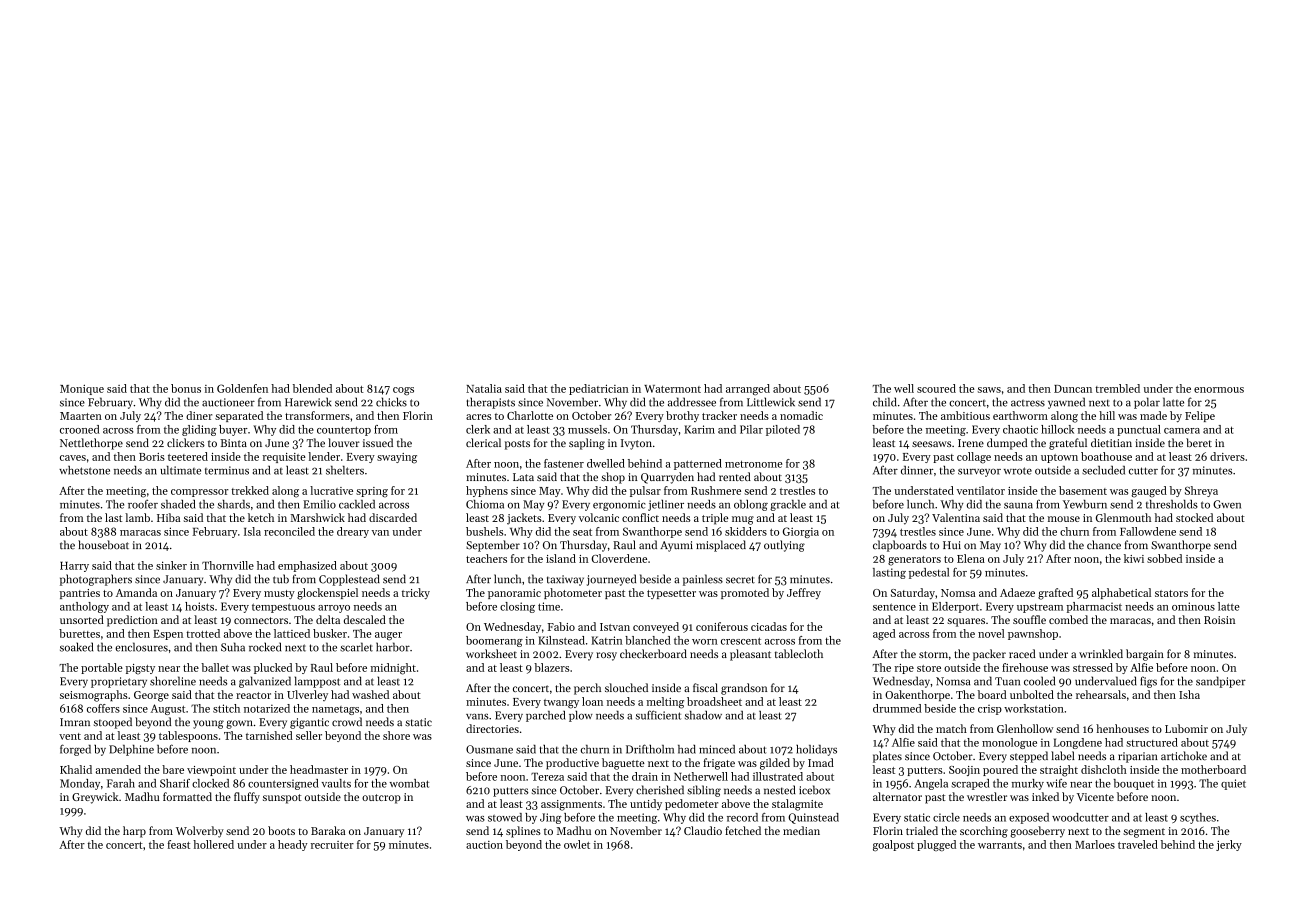  I want to click on tablecloth, so click(799, 653).
